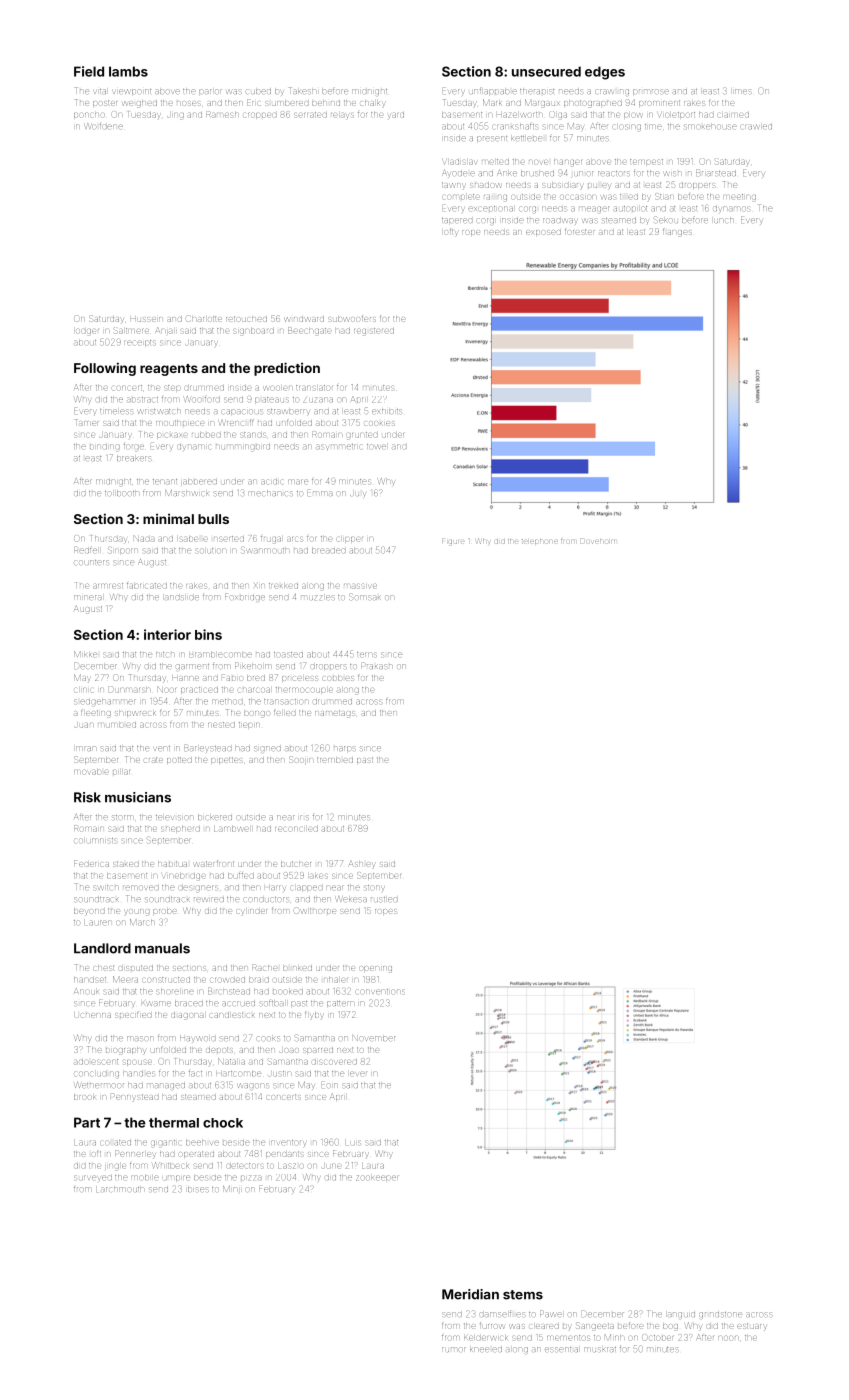 The width and height of the page is (849, 1400). I want to click on Field, so click(89, 71).
